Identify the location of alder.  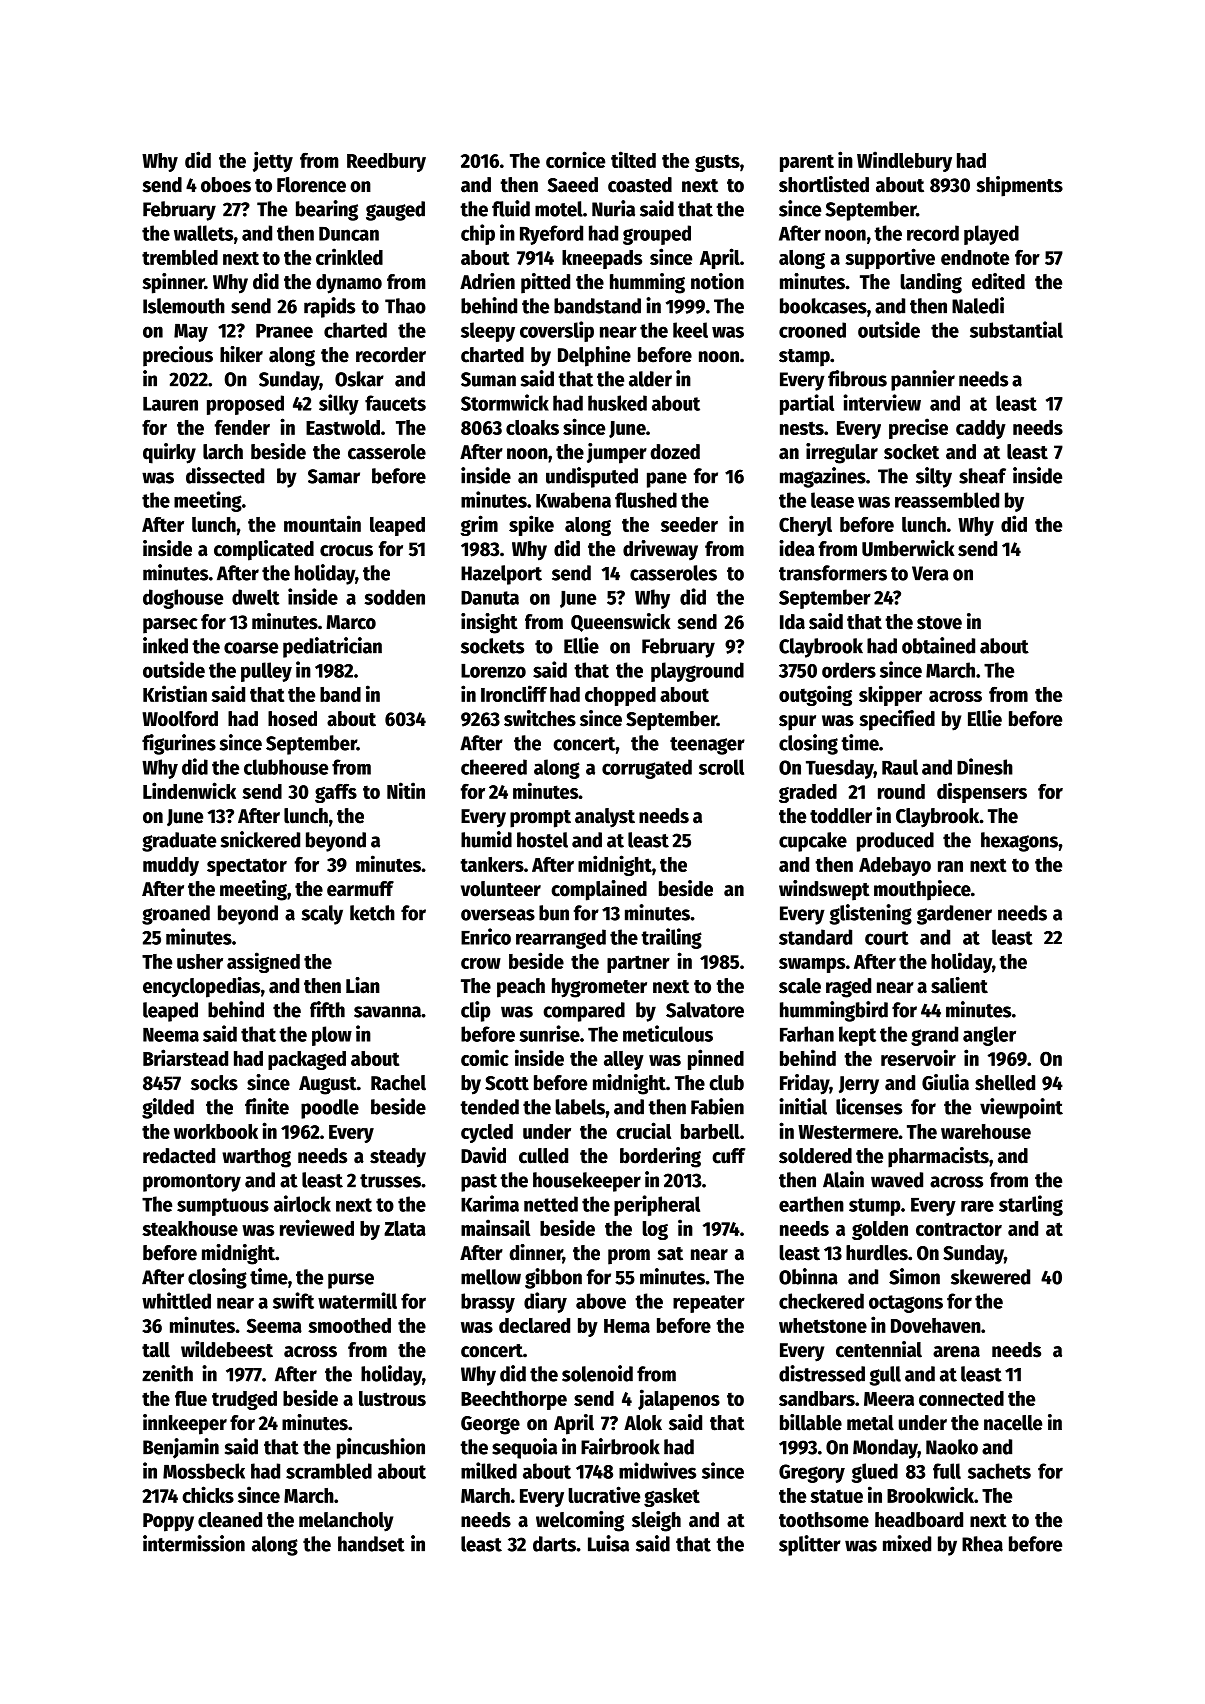
(650, 379).
